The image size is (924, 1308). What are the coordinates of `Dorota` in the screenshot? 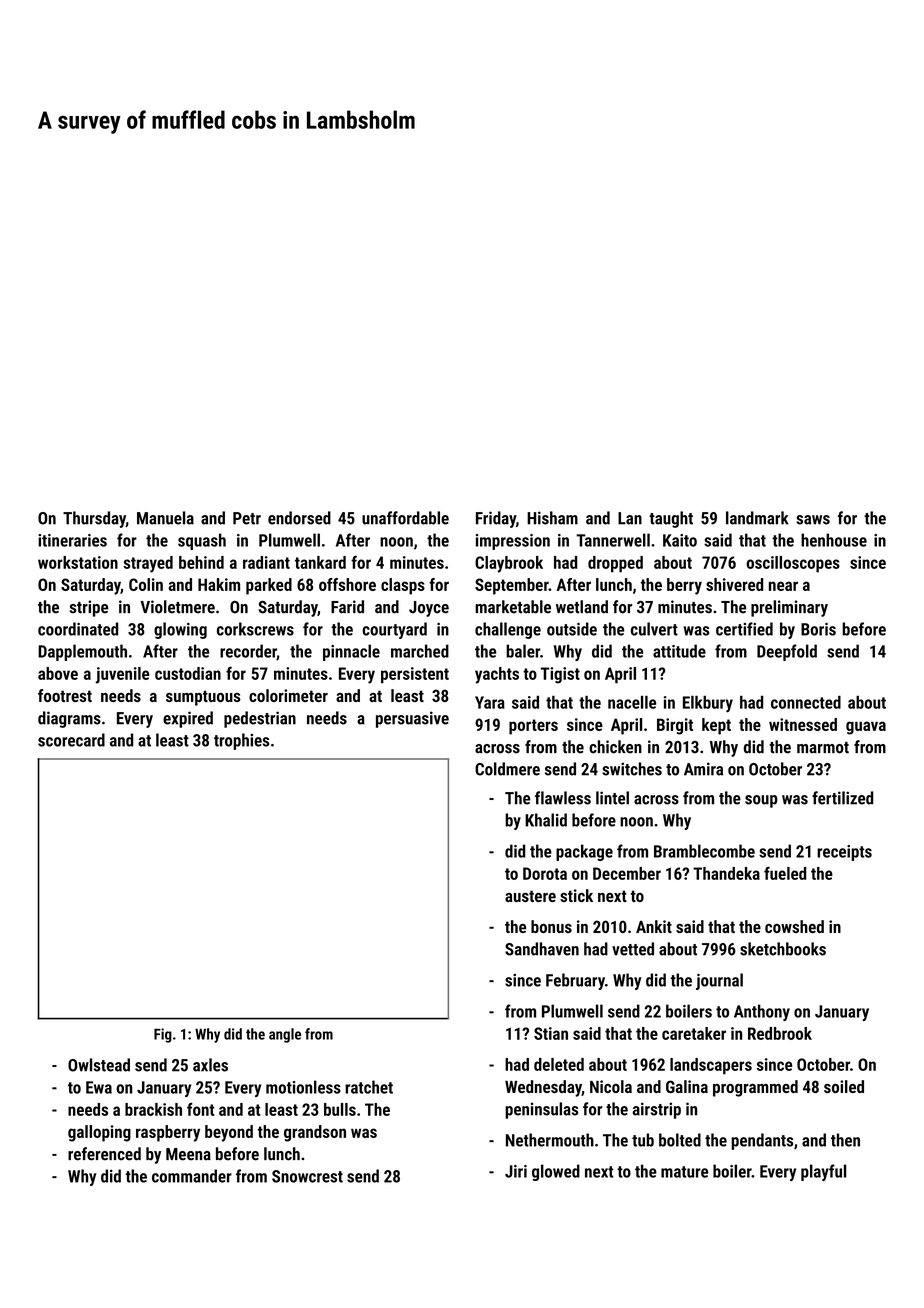 It's located at (545, 873).
